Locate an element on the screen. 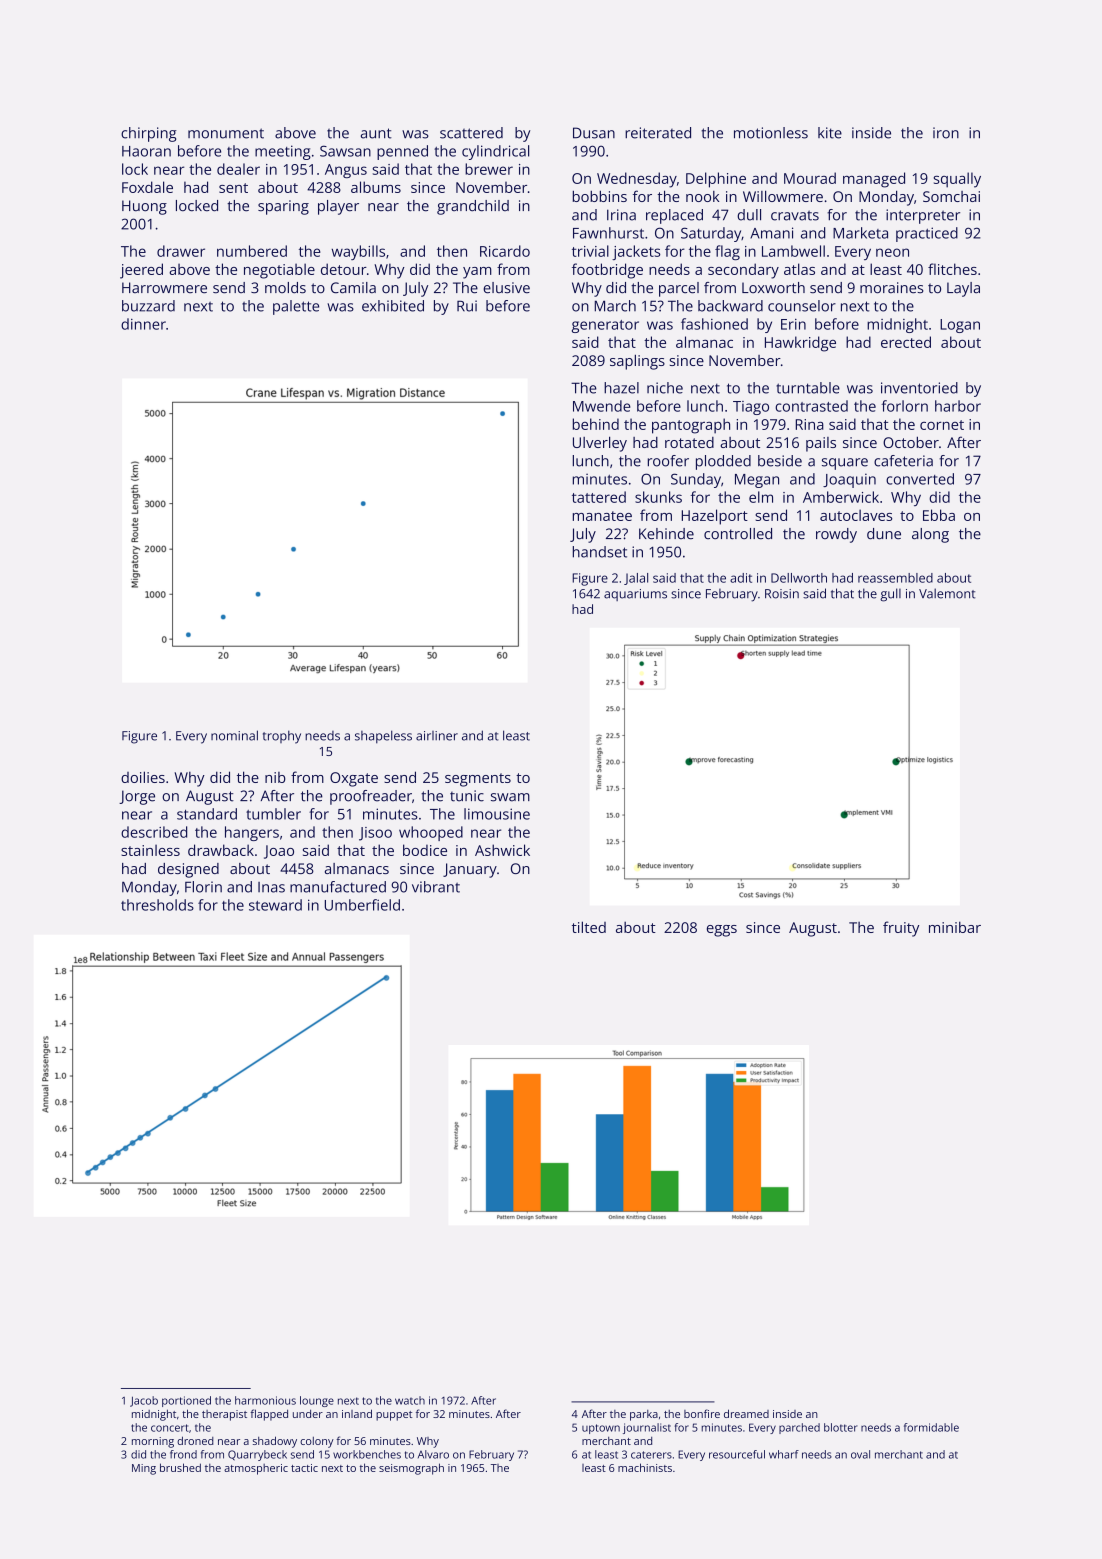 Image resolution: width=1102 pixels, height=1559 pixels. aunt is located at coordinates (376, 133).
